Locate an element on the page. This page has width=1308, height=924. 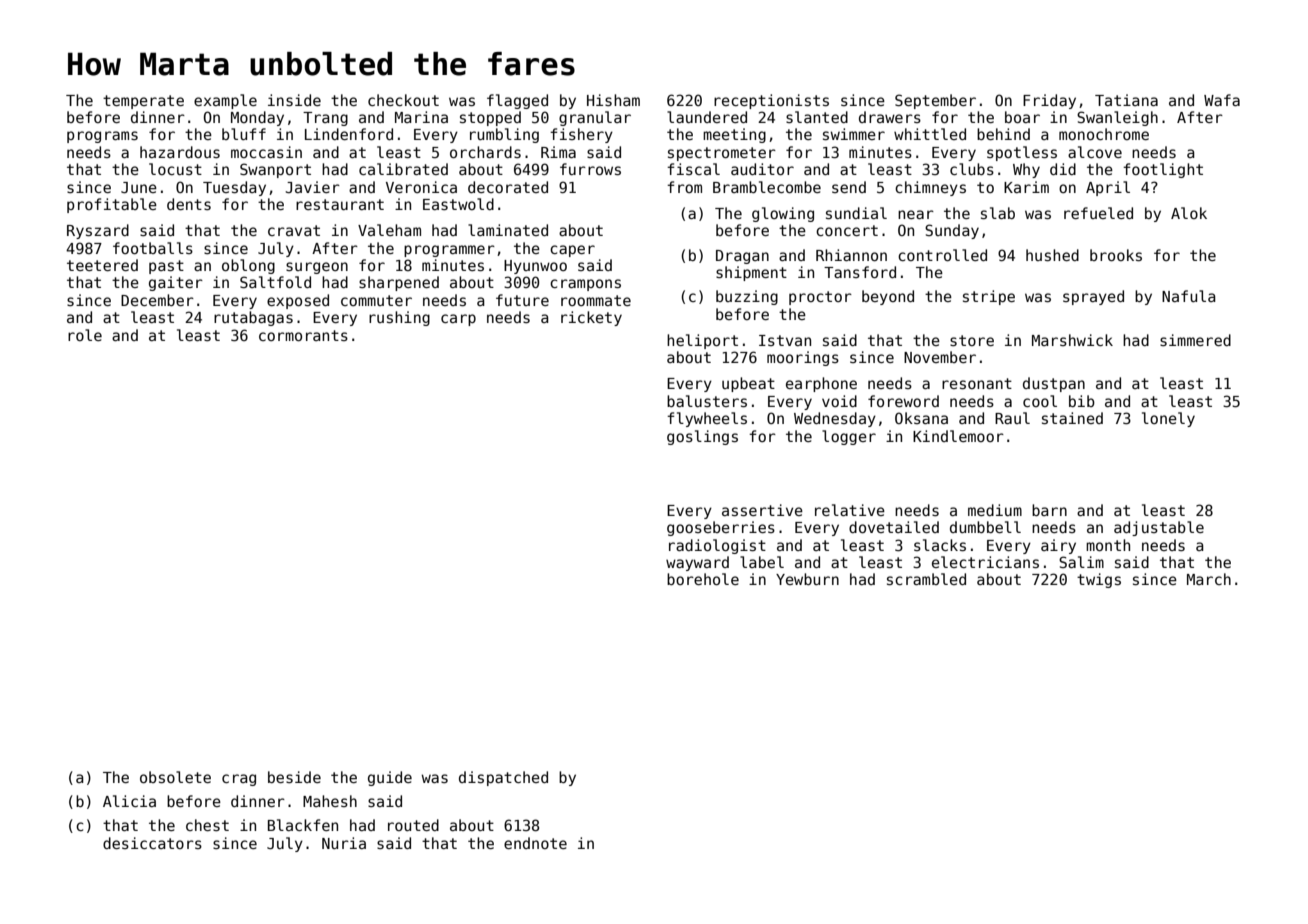
March is located at coordinates (1209, 579).
